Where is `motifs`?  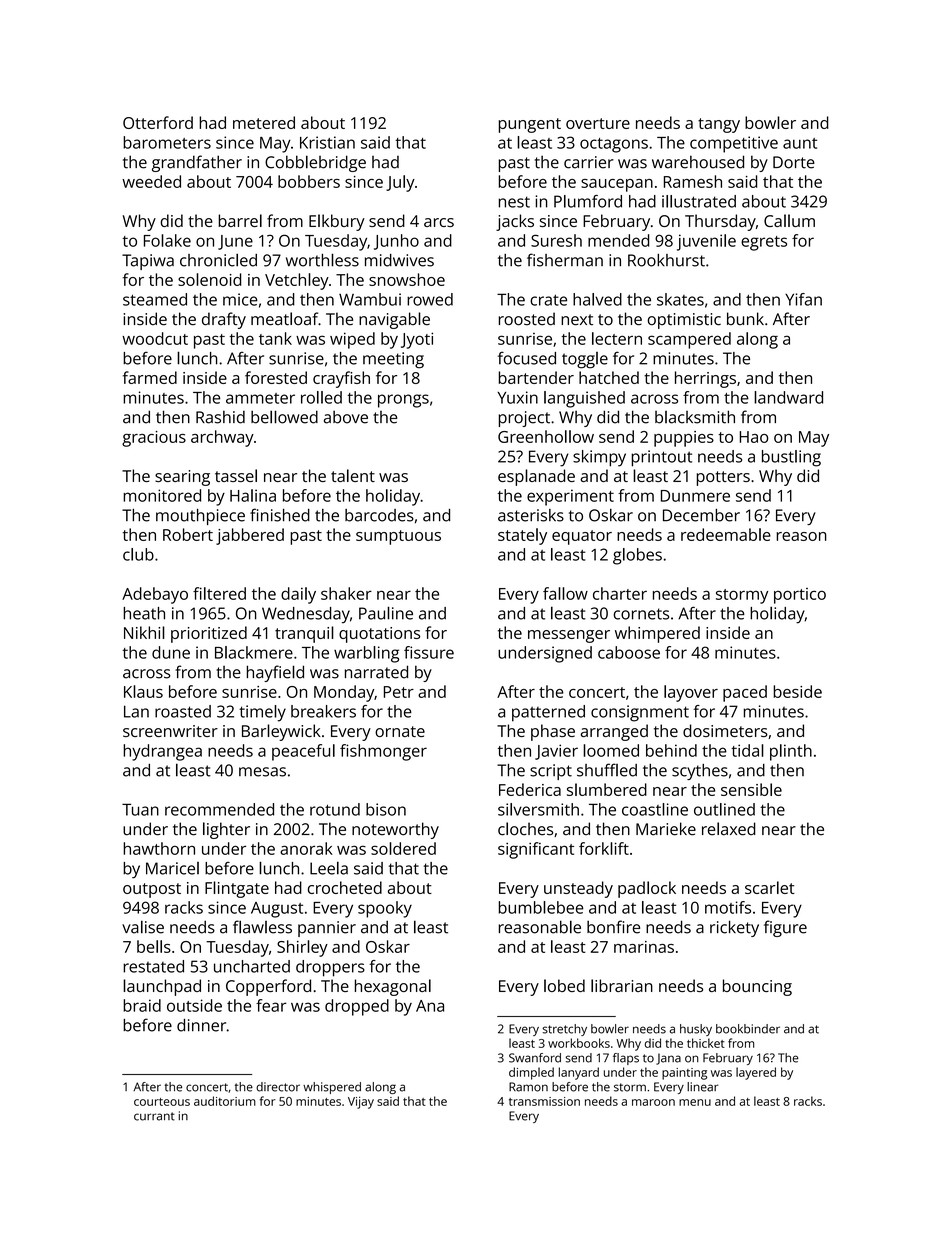
motifs is located at coordinates (728, 907).
